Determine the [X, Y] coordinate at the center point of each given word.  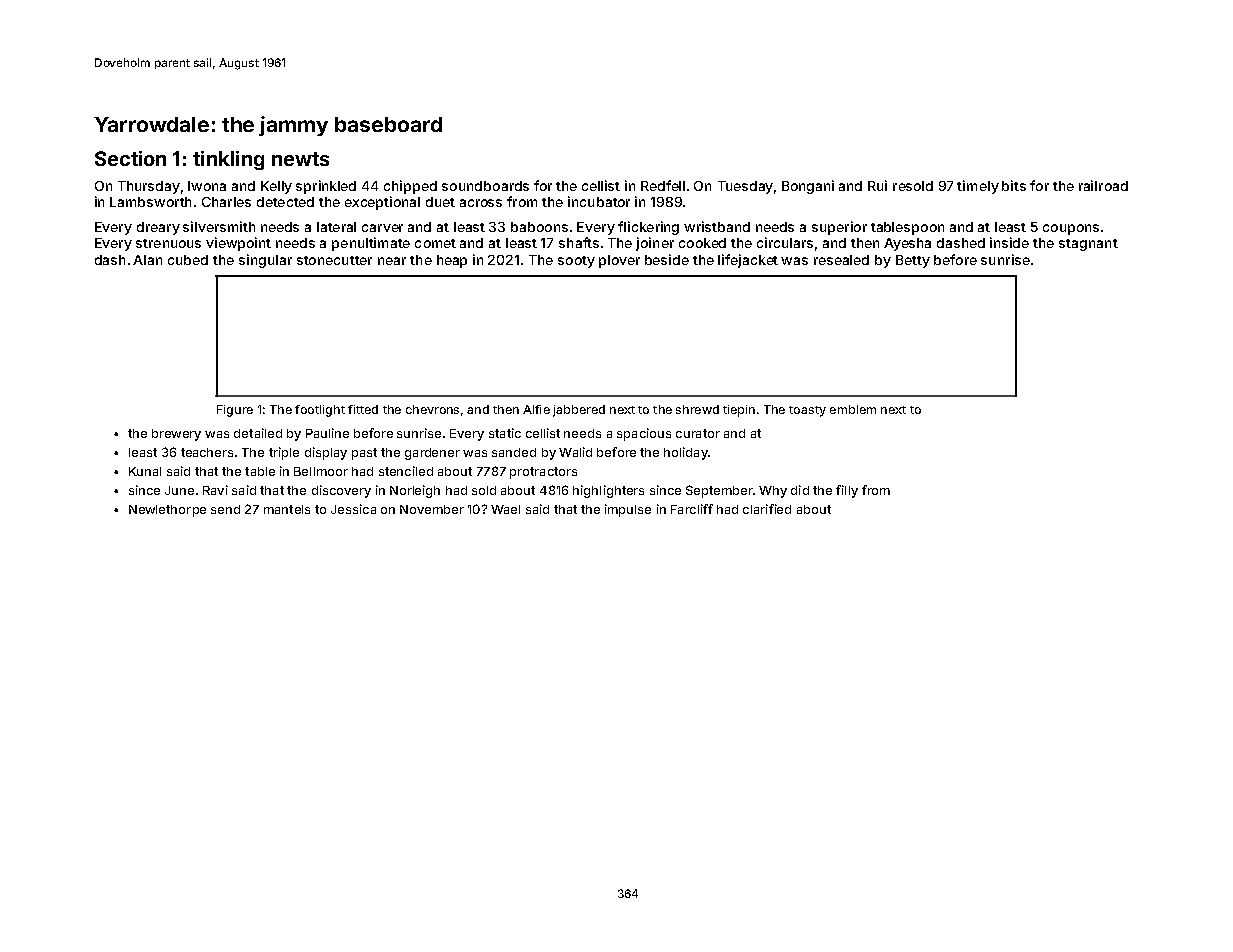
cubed [188, 260]
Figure [235, 411]
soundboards [485, 186]
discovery [341, 491]
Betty [913, 261]
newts [300, 159]
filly [847, 491]
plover [619, 261]
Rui [877, 185]
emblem [853, 409]
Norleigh [415, 491]
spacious [644, 434]
